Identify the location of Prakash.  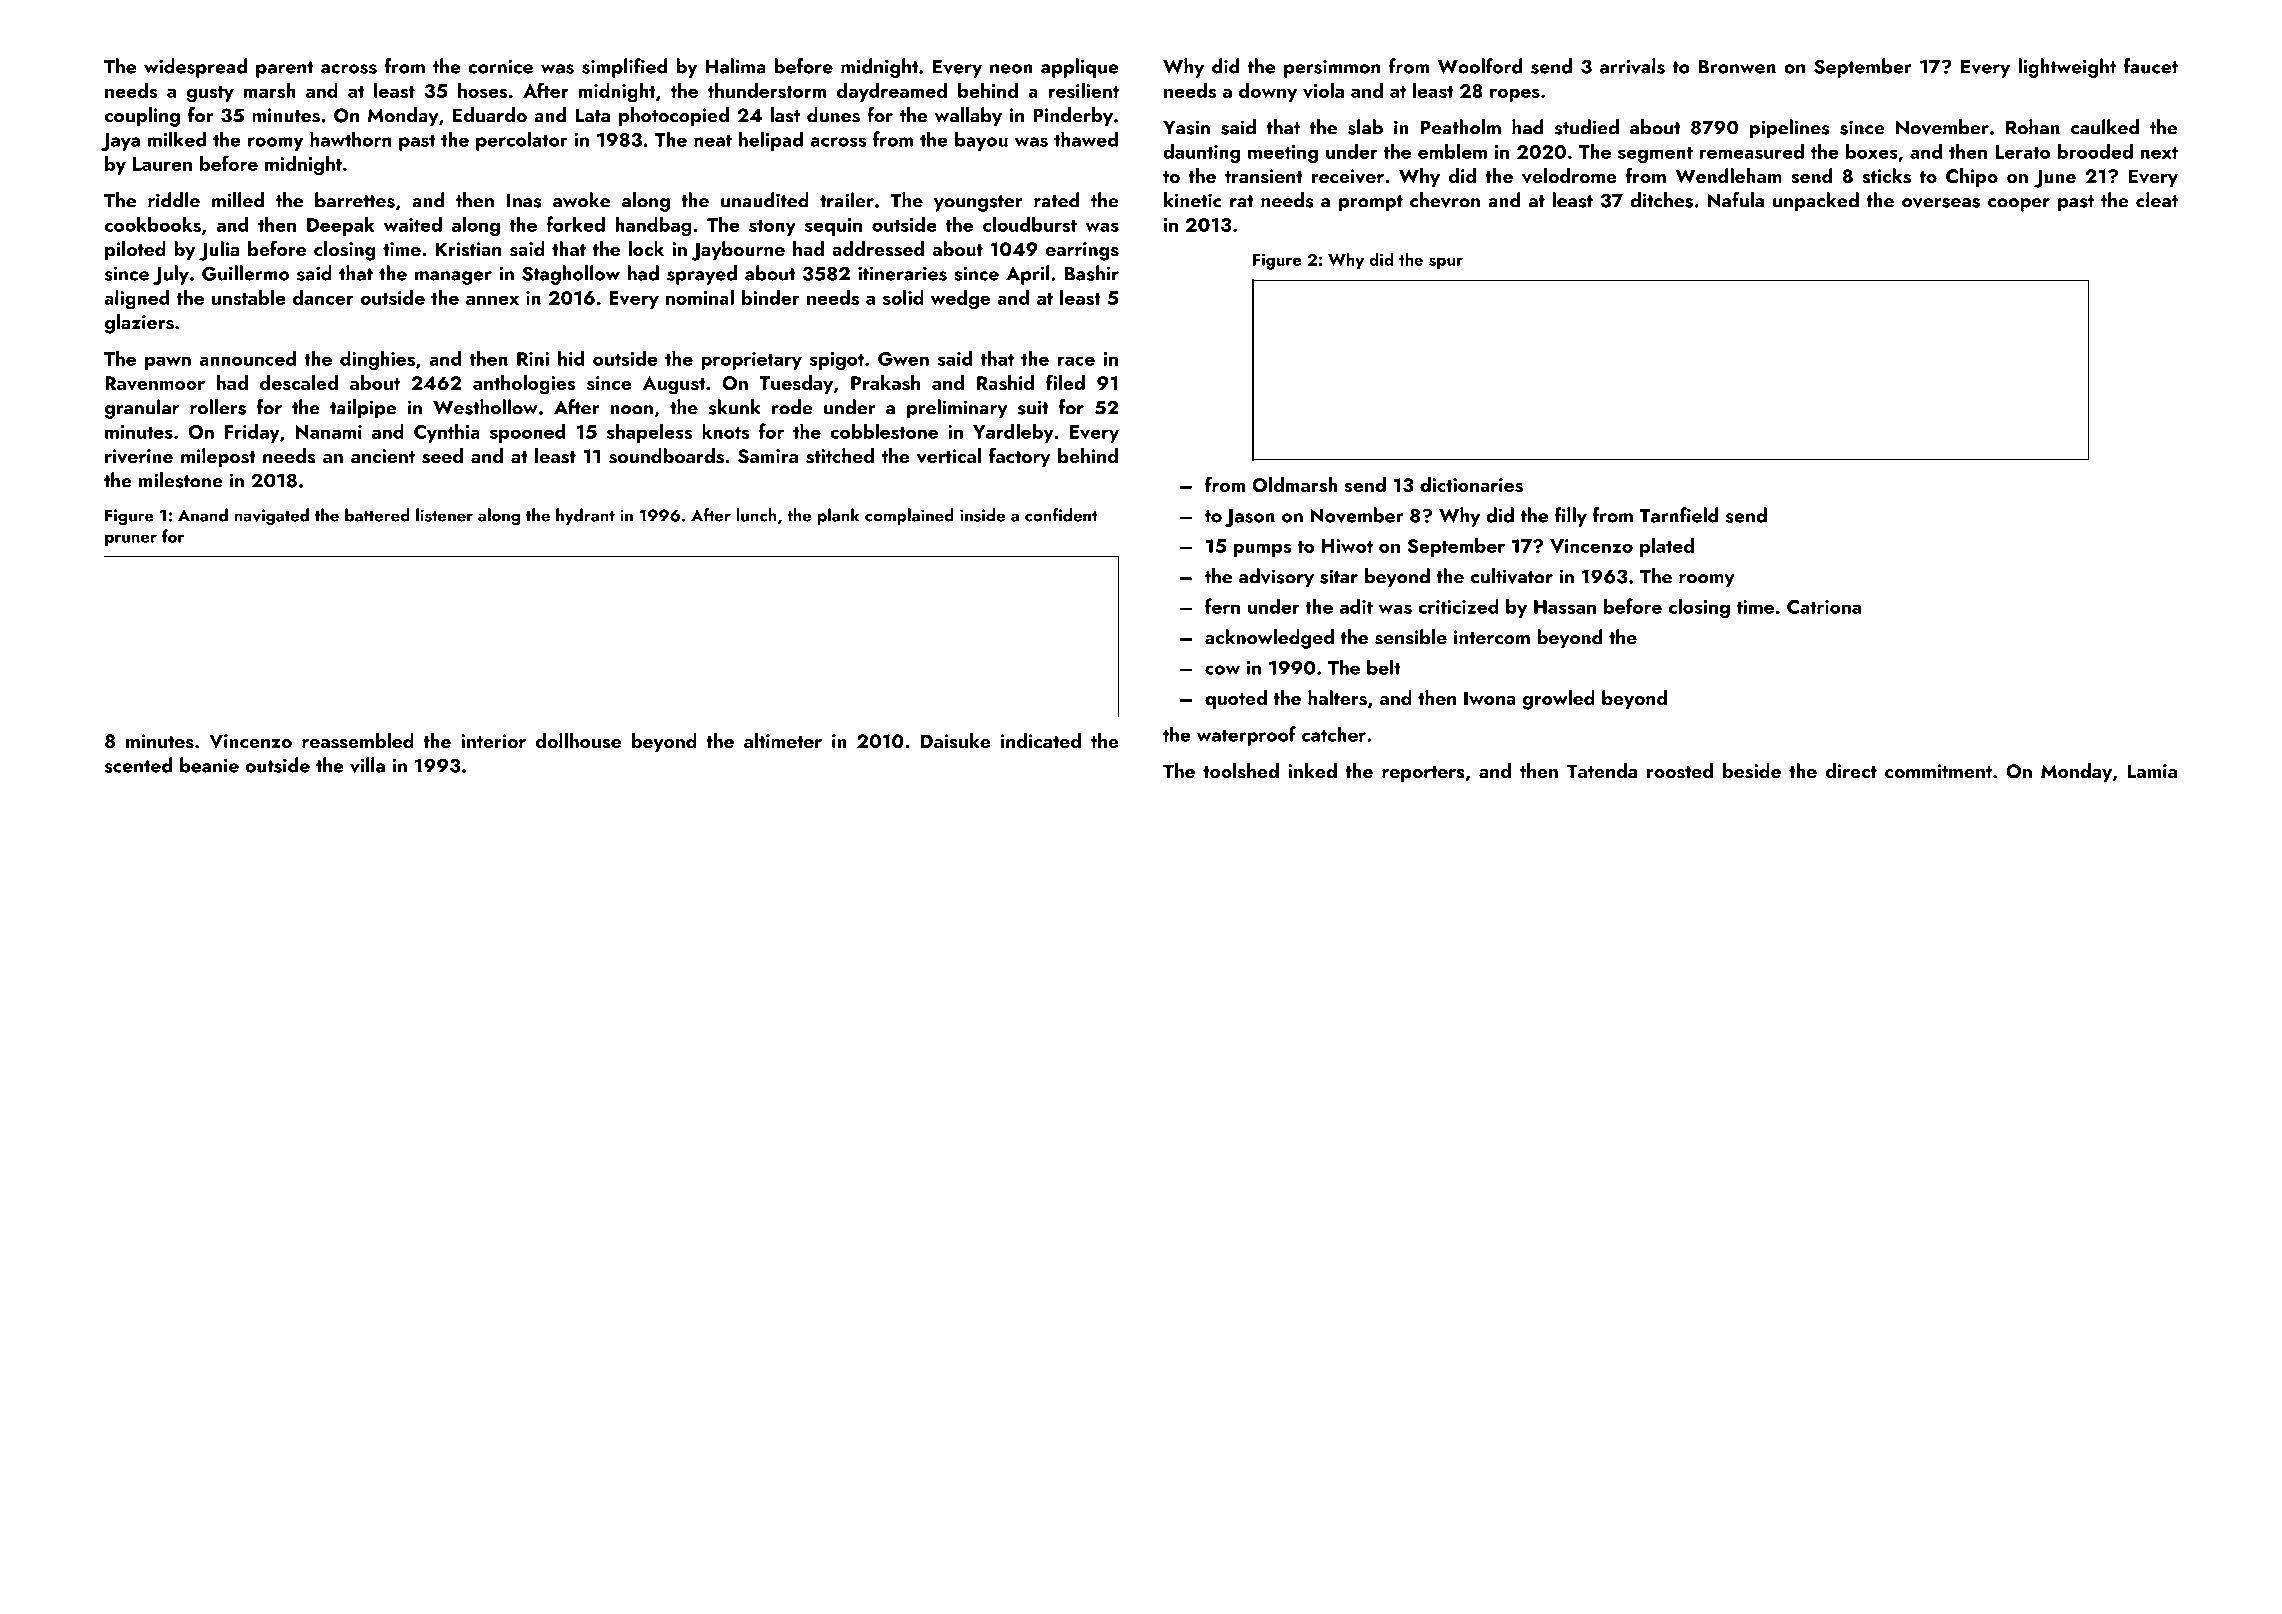
(885, 383).
